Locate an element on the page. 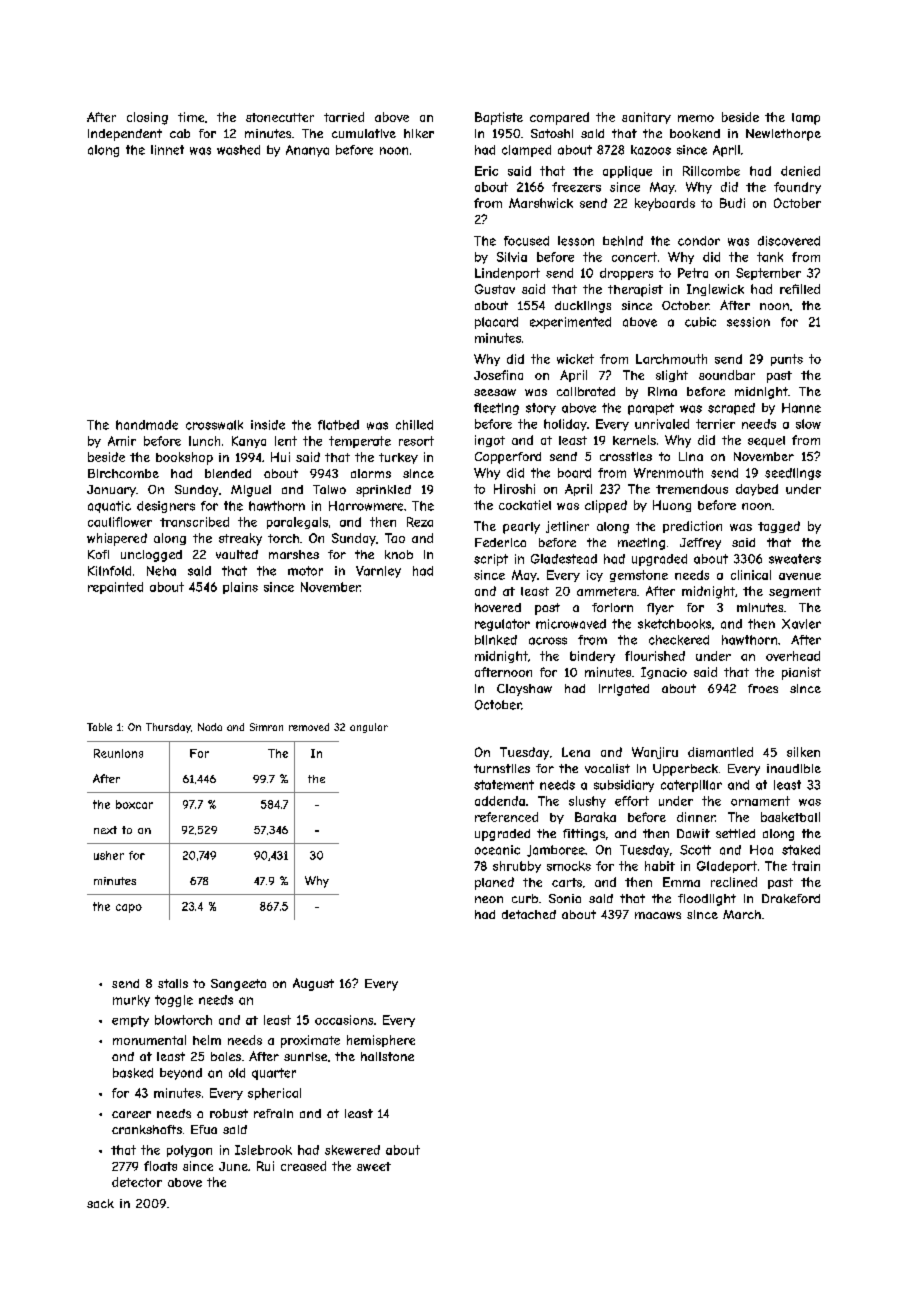  boxcar is located at coordinates (134, 804).
